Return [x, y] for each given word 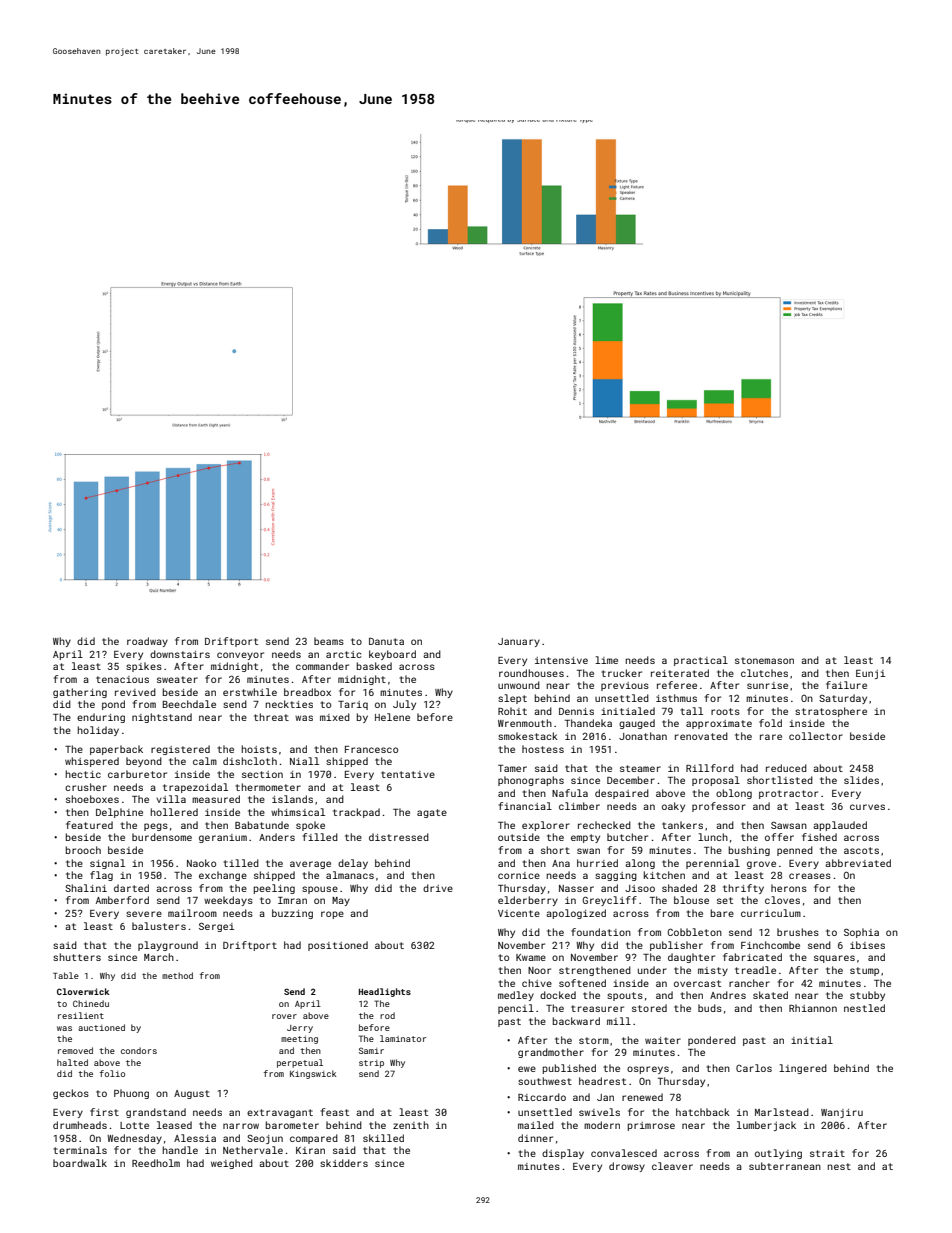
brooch [83, 850]
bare [722, 913]
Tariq [353, 705]
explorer [546, 826]
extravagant [280, 1113]
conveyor [240, 656]
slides [861, 780]
